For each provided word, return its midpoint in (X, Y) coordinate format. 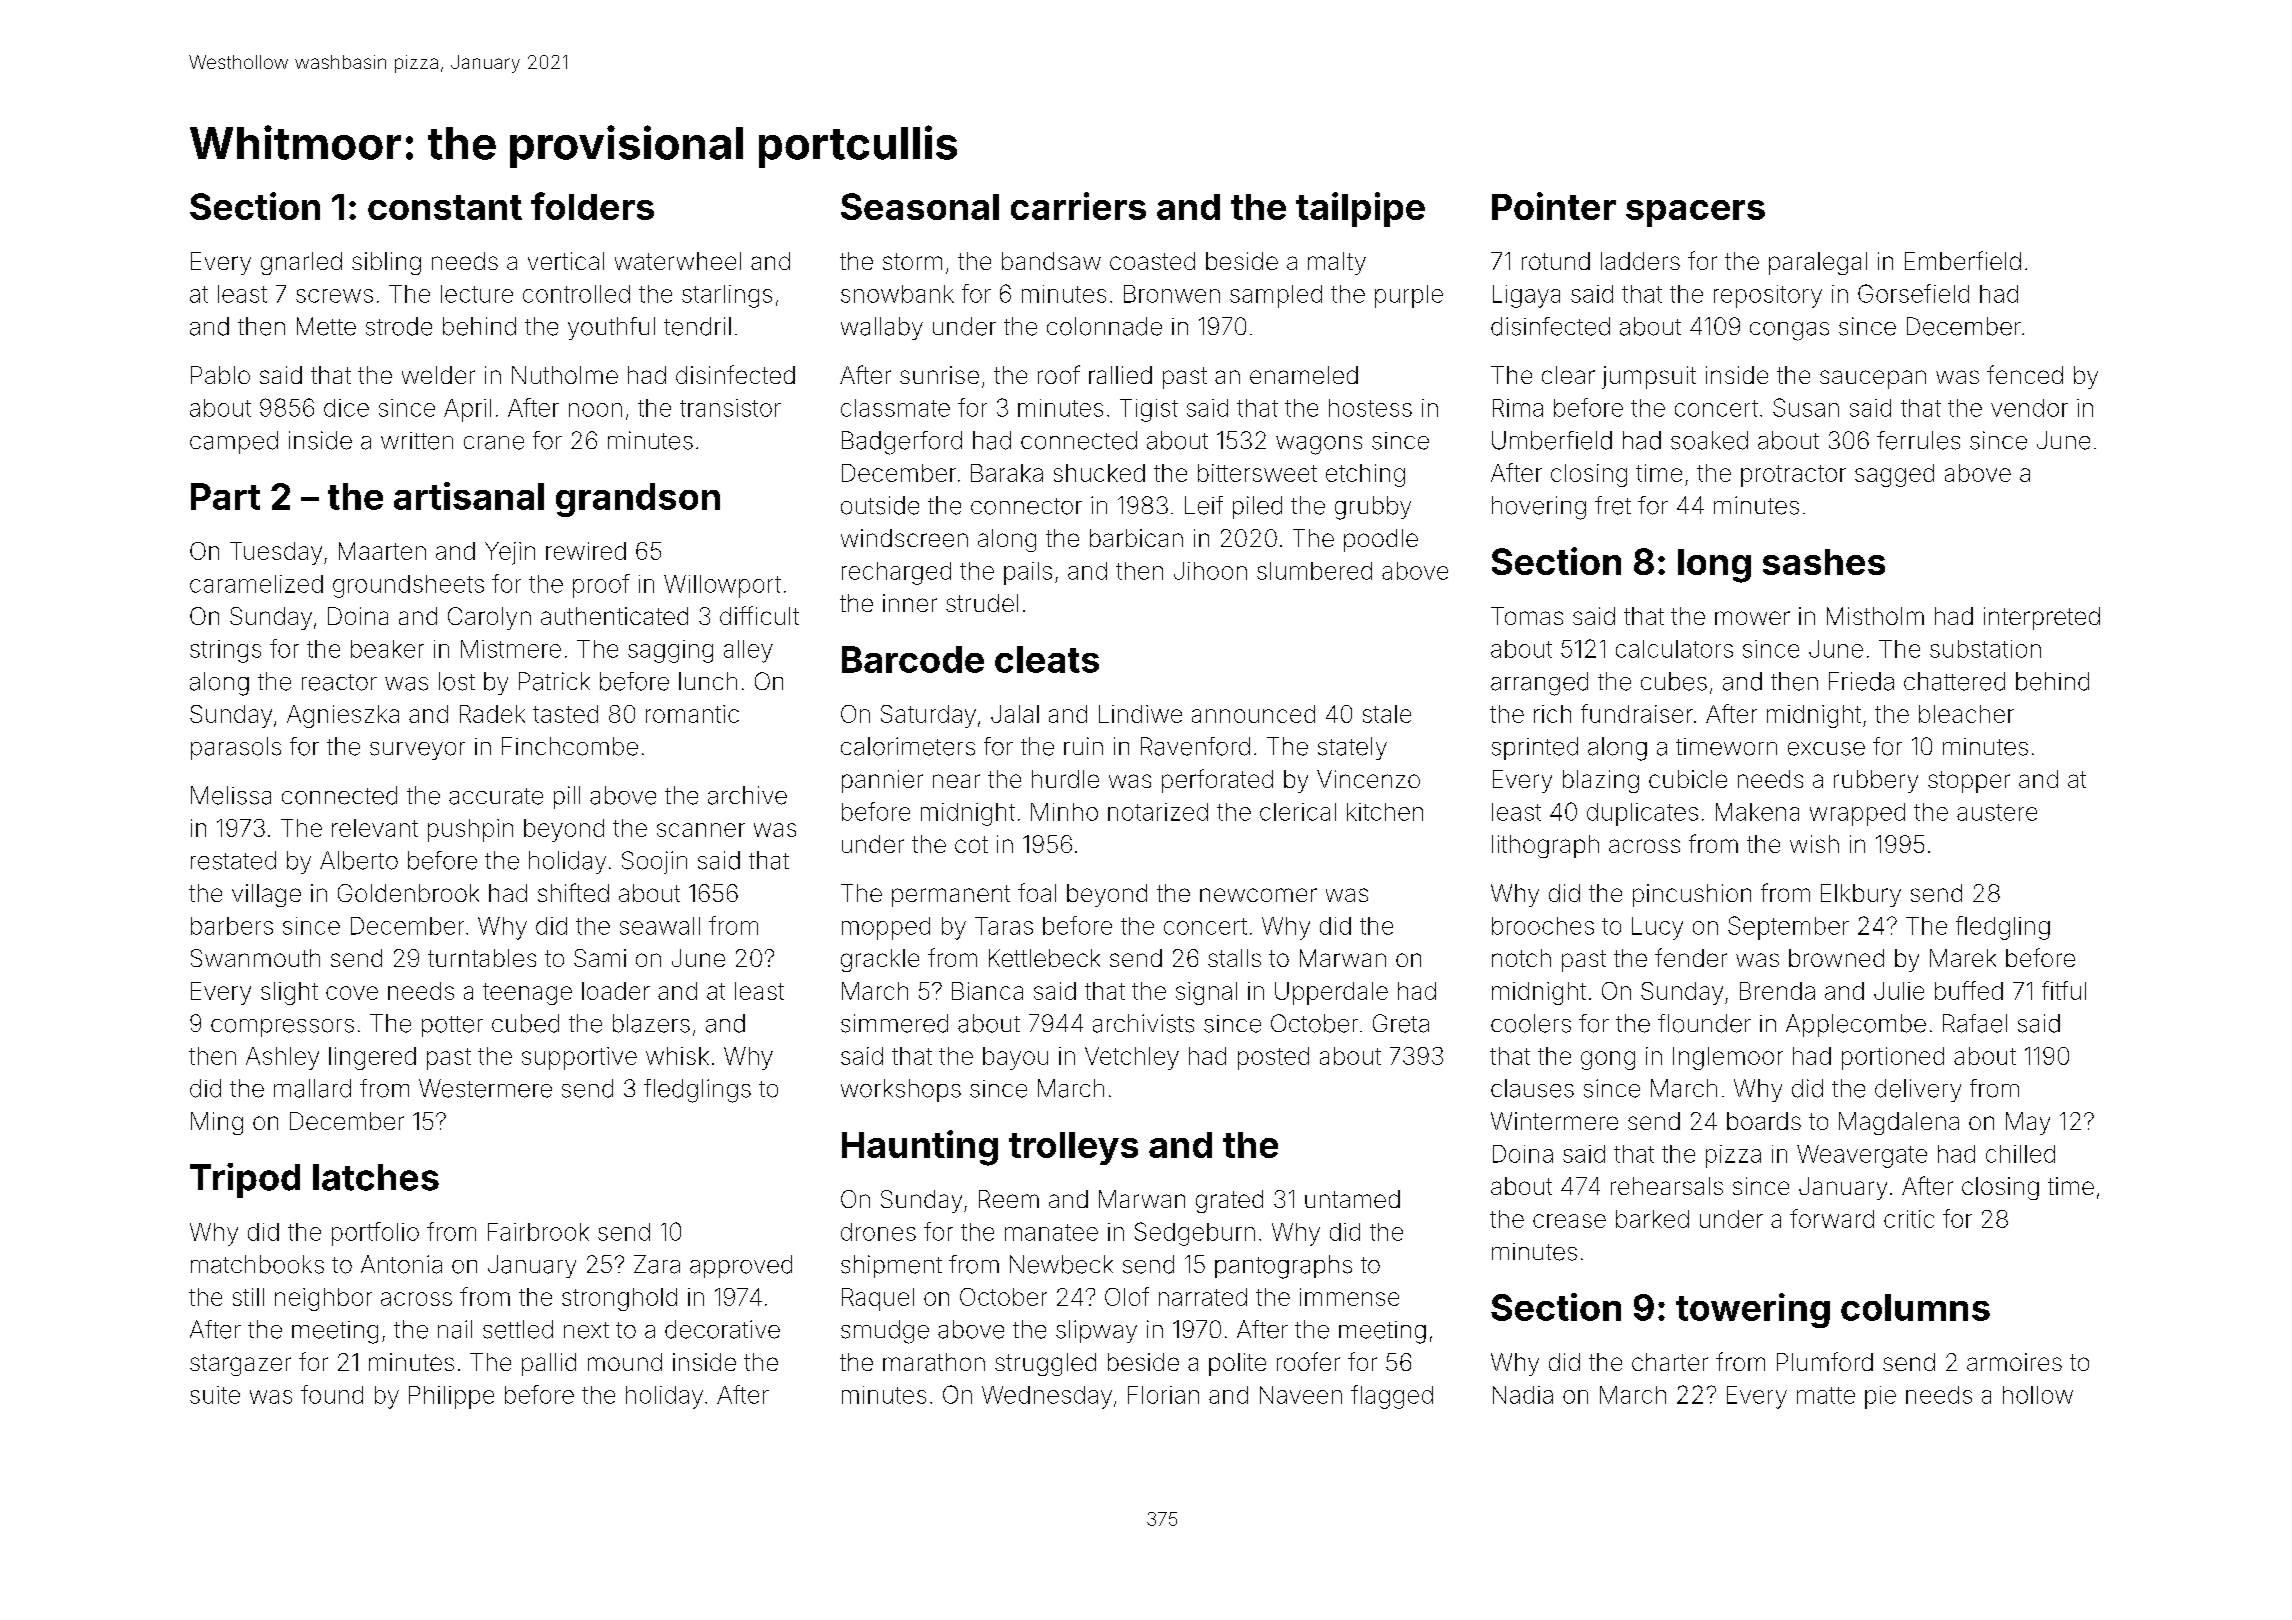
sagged (1894, 475)
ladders (1640, 261)
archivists (1143, 1023)
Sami (600, 958)
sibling (386, 263)
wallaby (882, 328)
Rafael (1975, 1023)
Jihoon (1210, 571)
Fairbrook (538, 1232)
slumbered (1314, 571)
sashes (1824, 562)
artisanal (469, 496)
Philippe (451, 1397)
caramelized (256, 584)
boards (1764, 1121)
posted (1273, 1058)
